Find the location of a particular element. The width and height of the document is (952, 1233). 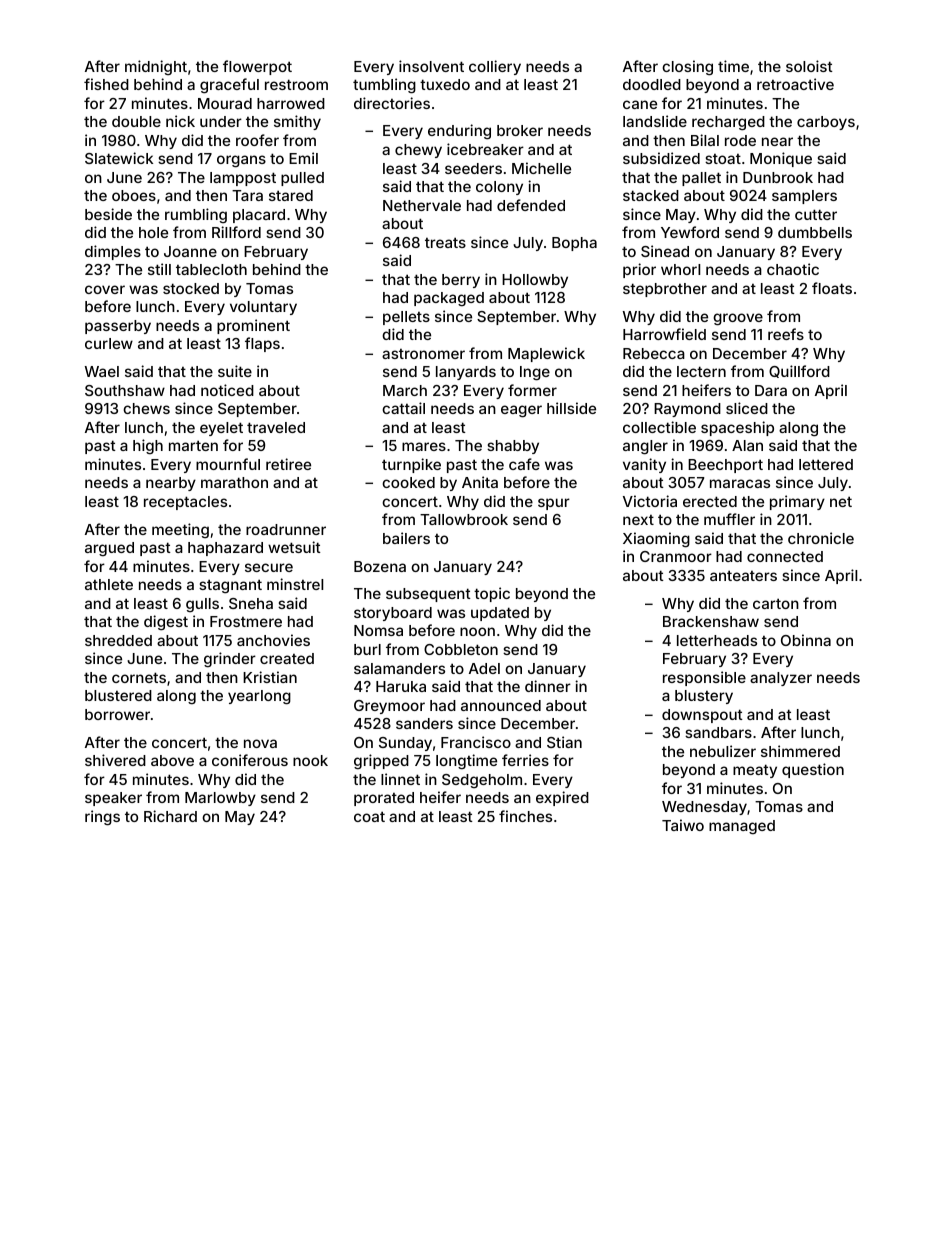

hillside is located at coordinates (571, 408).
